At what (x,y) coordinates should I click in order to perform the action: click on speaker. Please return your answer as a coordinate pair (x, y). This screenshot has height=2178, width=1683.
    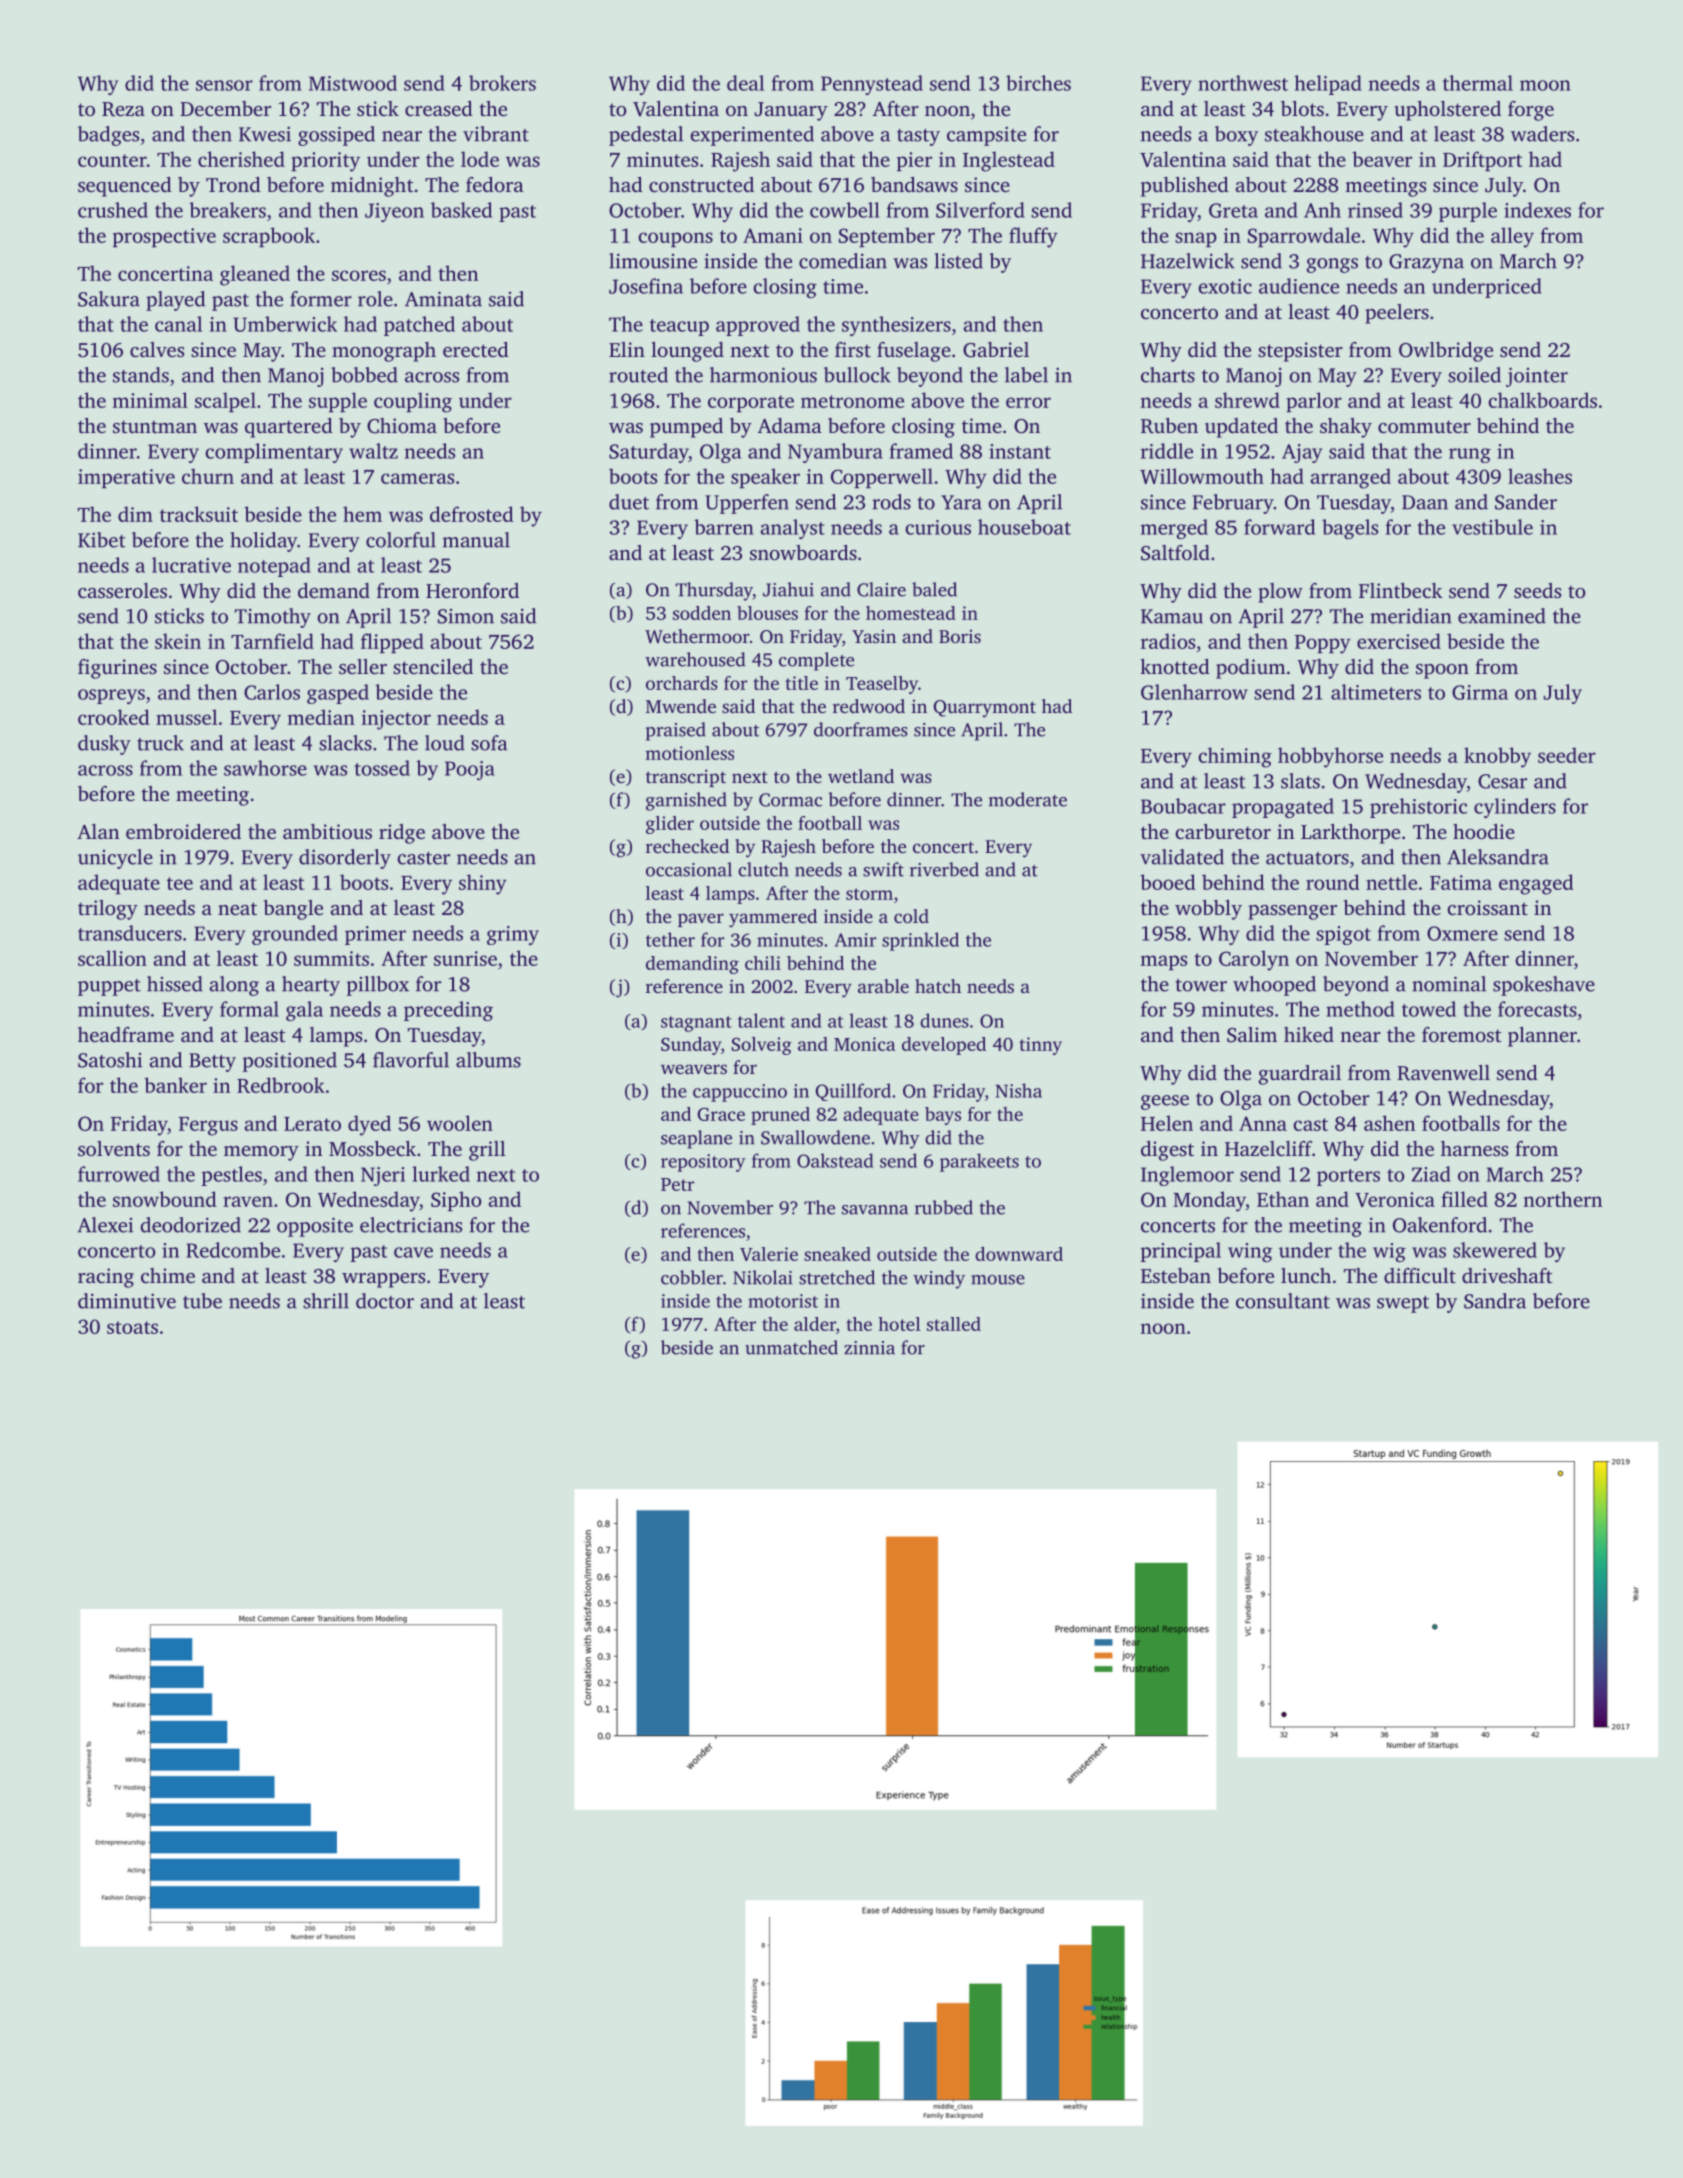
    Looking at the image, I should click on (765, 478).
